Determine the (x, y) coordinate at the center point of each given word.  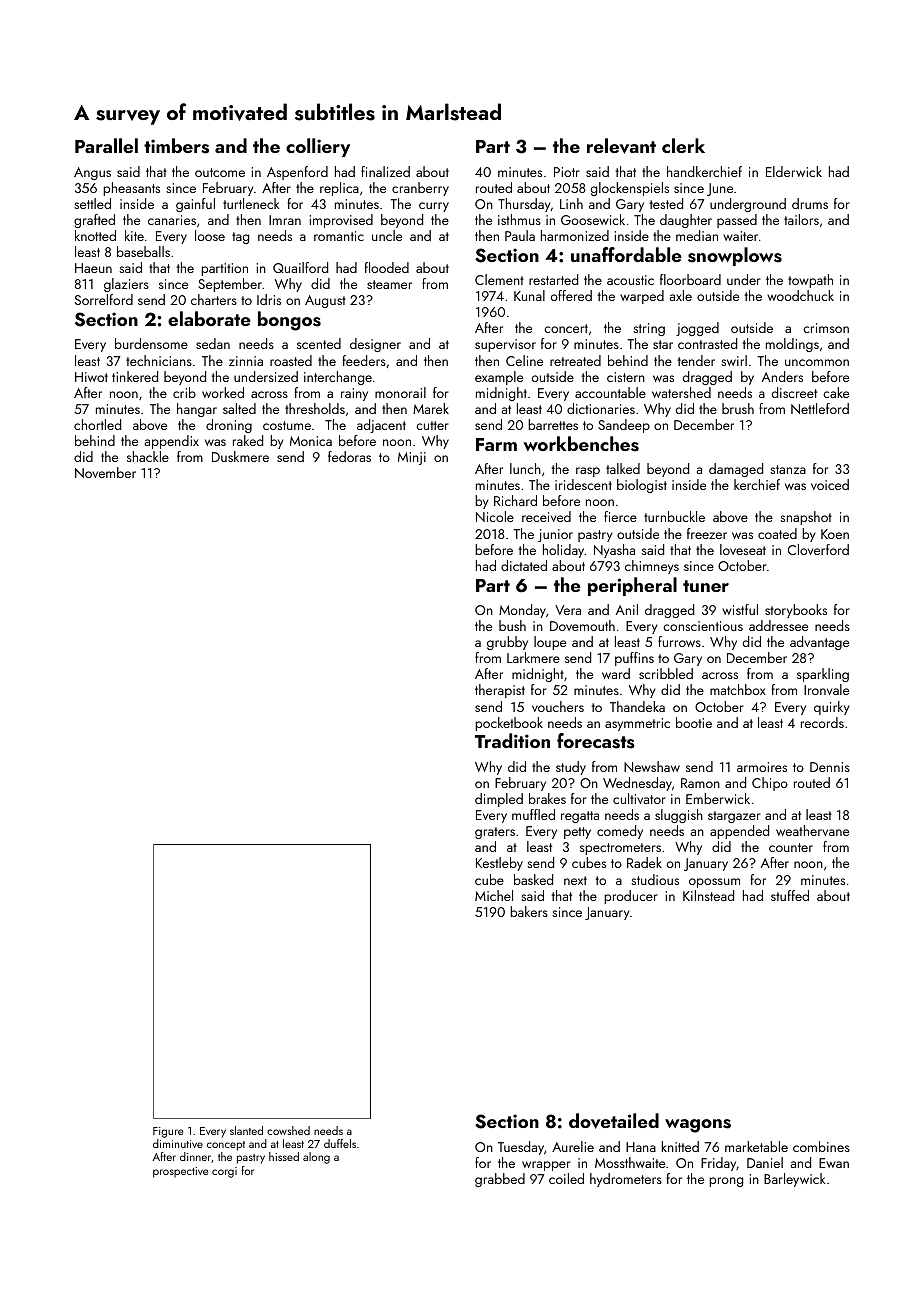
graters (495, 833)
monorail (400, 392)
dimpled (499, 800)
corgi (224, 1172)
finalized (385, 171)
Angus (92, 173)
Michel (494, 895)
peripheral (632, 586)
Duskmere (240, 456)
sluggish (679, 816)
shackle (148, 456)
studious (655, 879)
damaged (736, 470)
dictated (524, 565)
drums (810, 203)
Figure (168, 1132)
